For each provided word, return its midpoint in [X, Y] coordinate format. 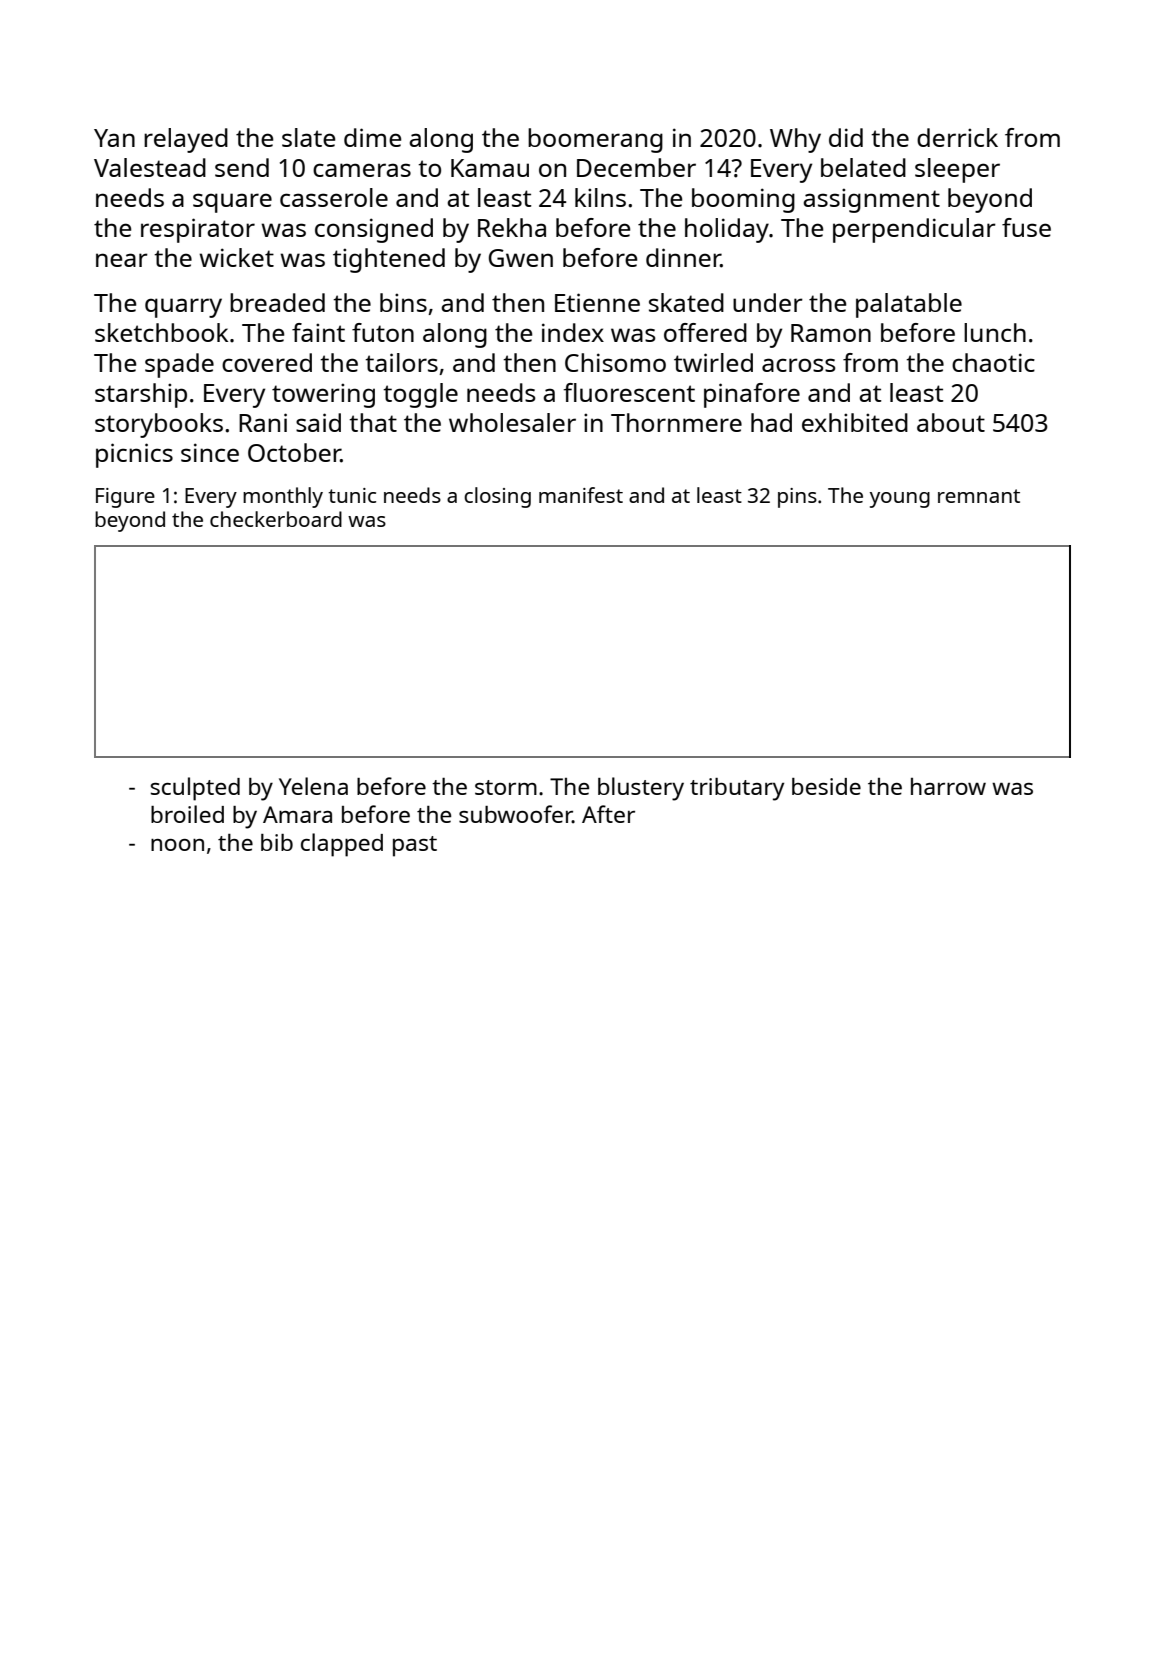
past [415, 846]
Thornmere [676, 422]
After [608, 814]
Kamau [490, 168]
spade [179, 365]
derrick [957, 137]
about [951, 422]
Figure [125, 498]
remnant [979, 496]
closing [497, 497]
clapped [342, 845]
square [232, 203]
